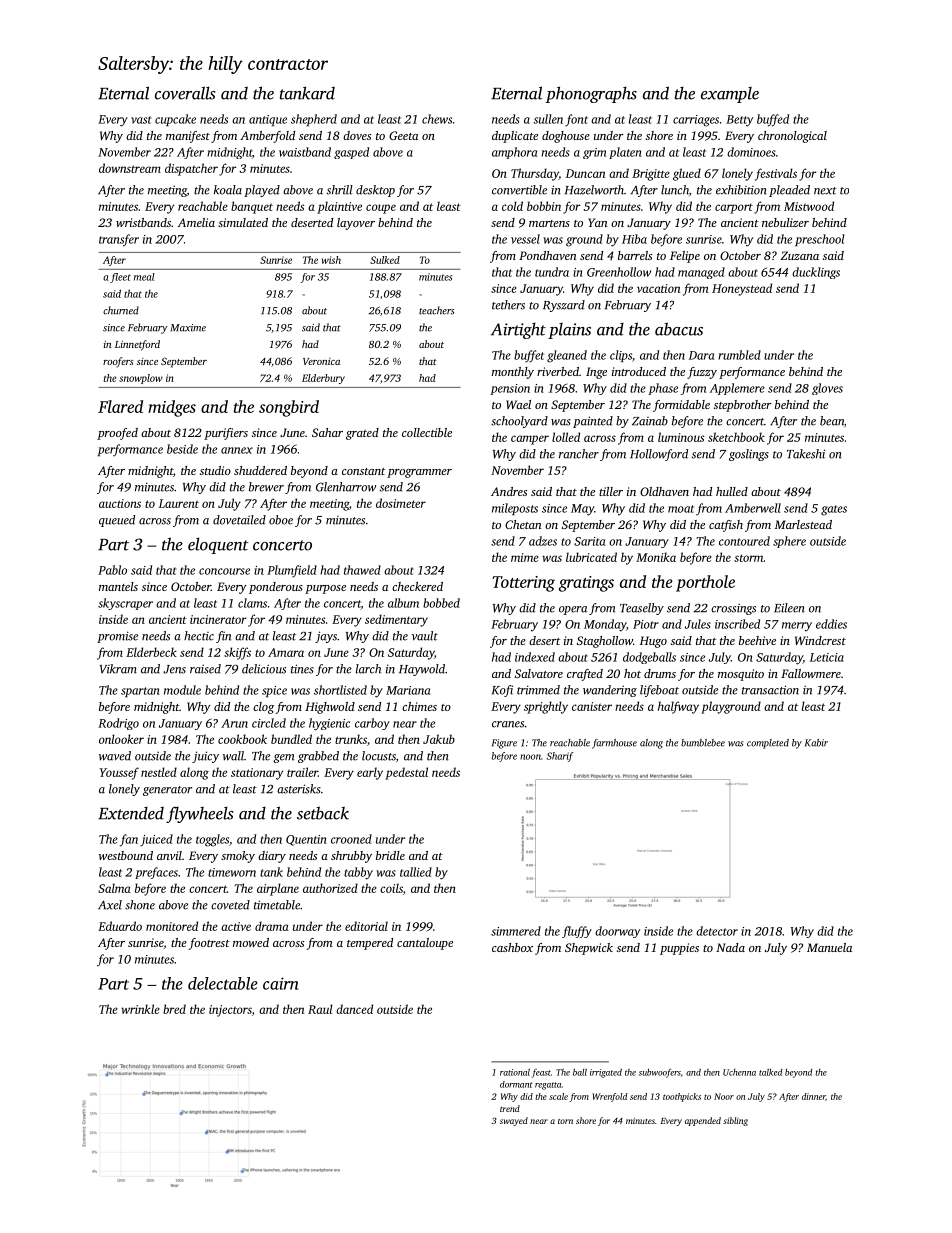 The height and width of the page is (1233, 952). What do you see at coordinates (140, 1009) in the page?
I see `wrinkle` at bounding box center [140, 1009].
